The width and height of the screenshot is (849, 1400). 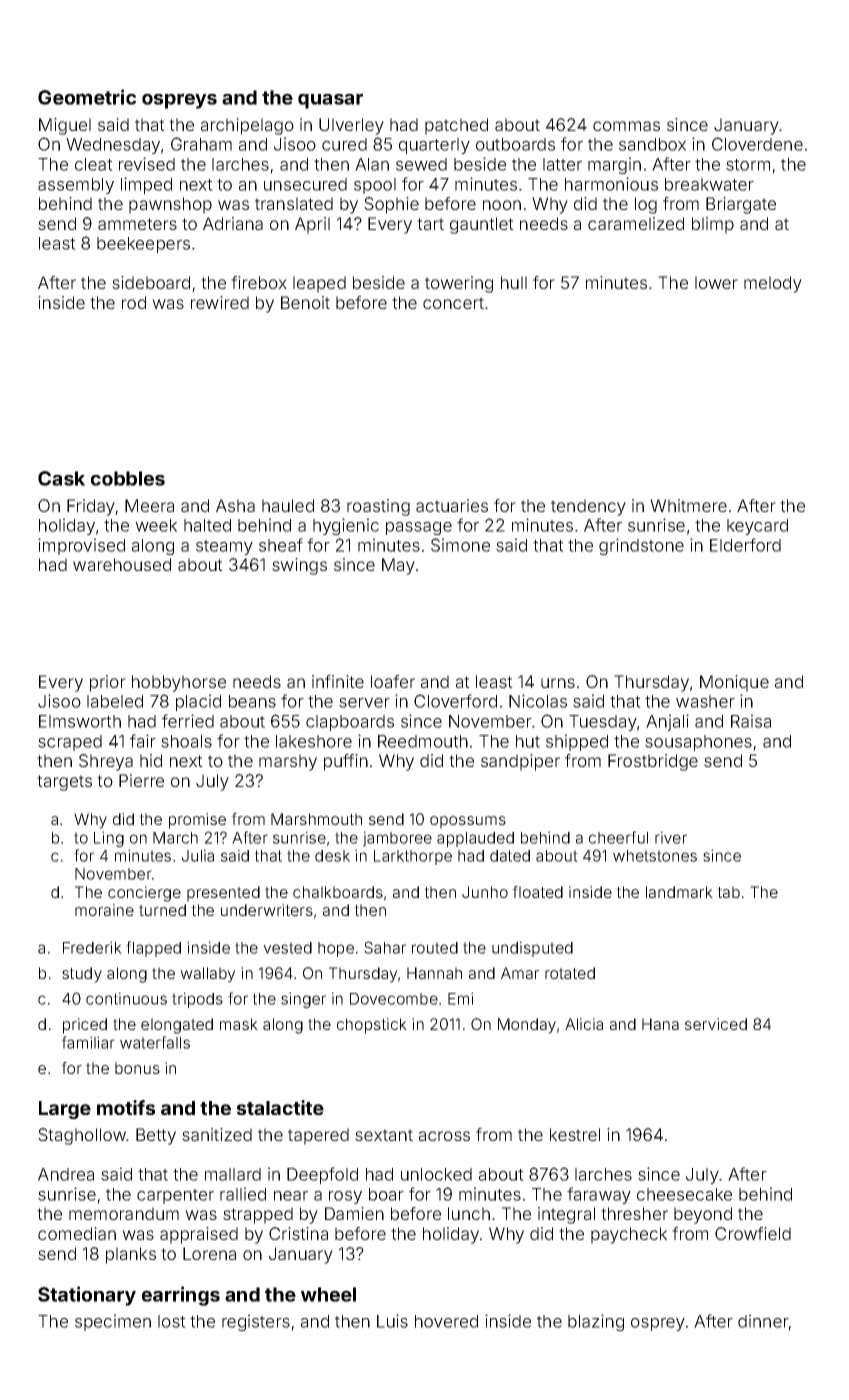 I want to click on sandpiper, so click(x=520, y=762).
